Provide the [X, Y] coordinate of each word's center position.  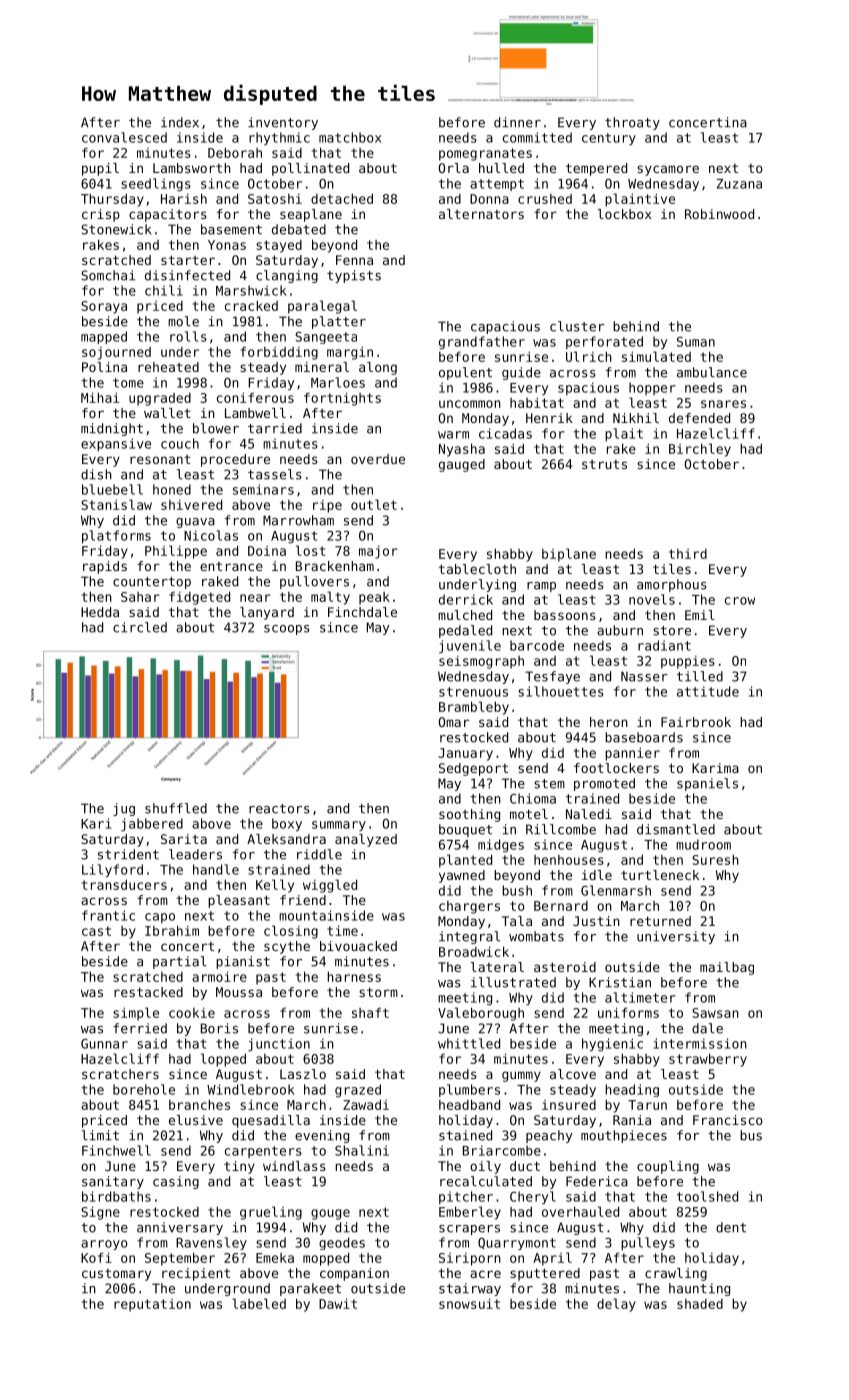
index [180, 122]
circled [140, 627]
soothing [469, 815]
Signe [100, 1213]
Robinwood [719, 214]
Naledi [589, 814]
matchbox [350, 137]
